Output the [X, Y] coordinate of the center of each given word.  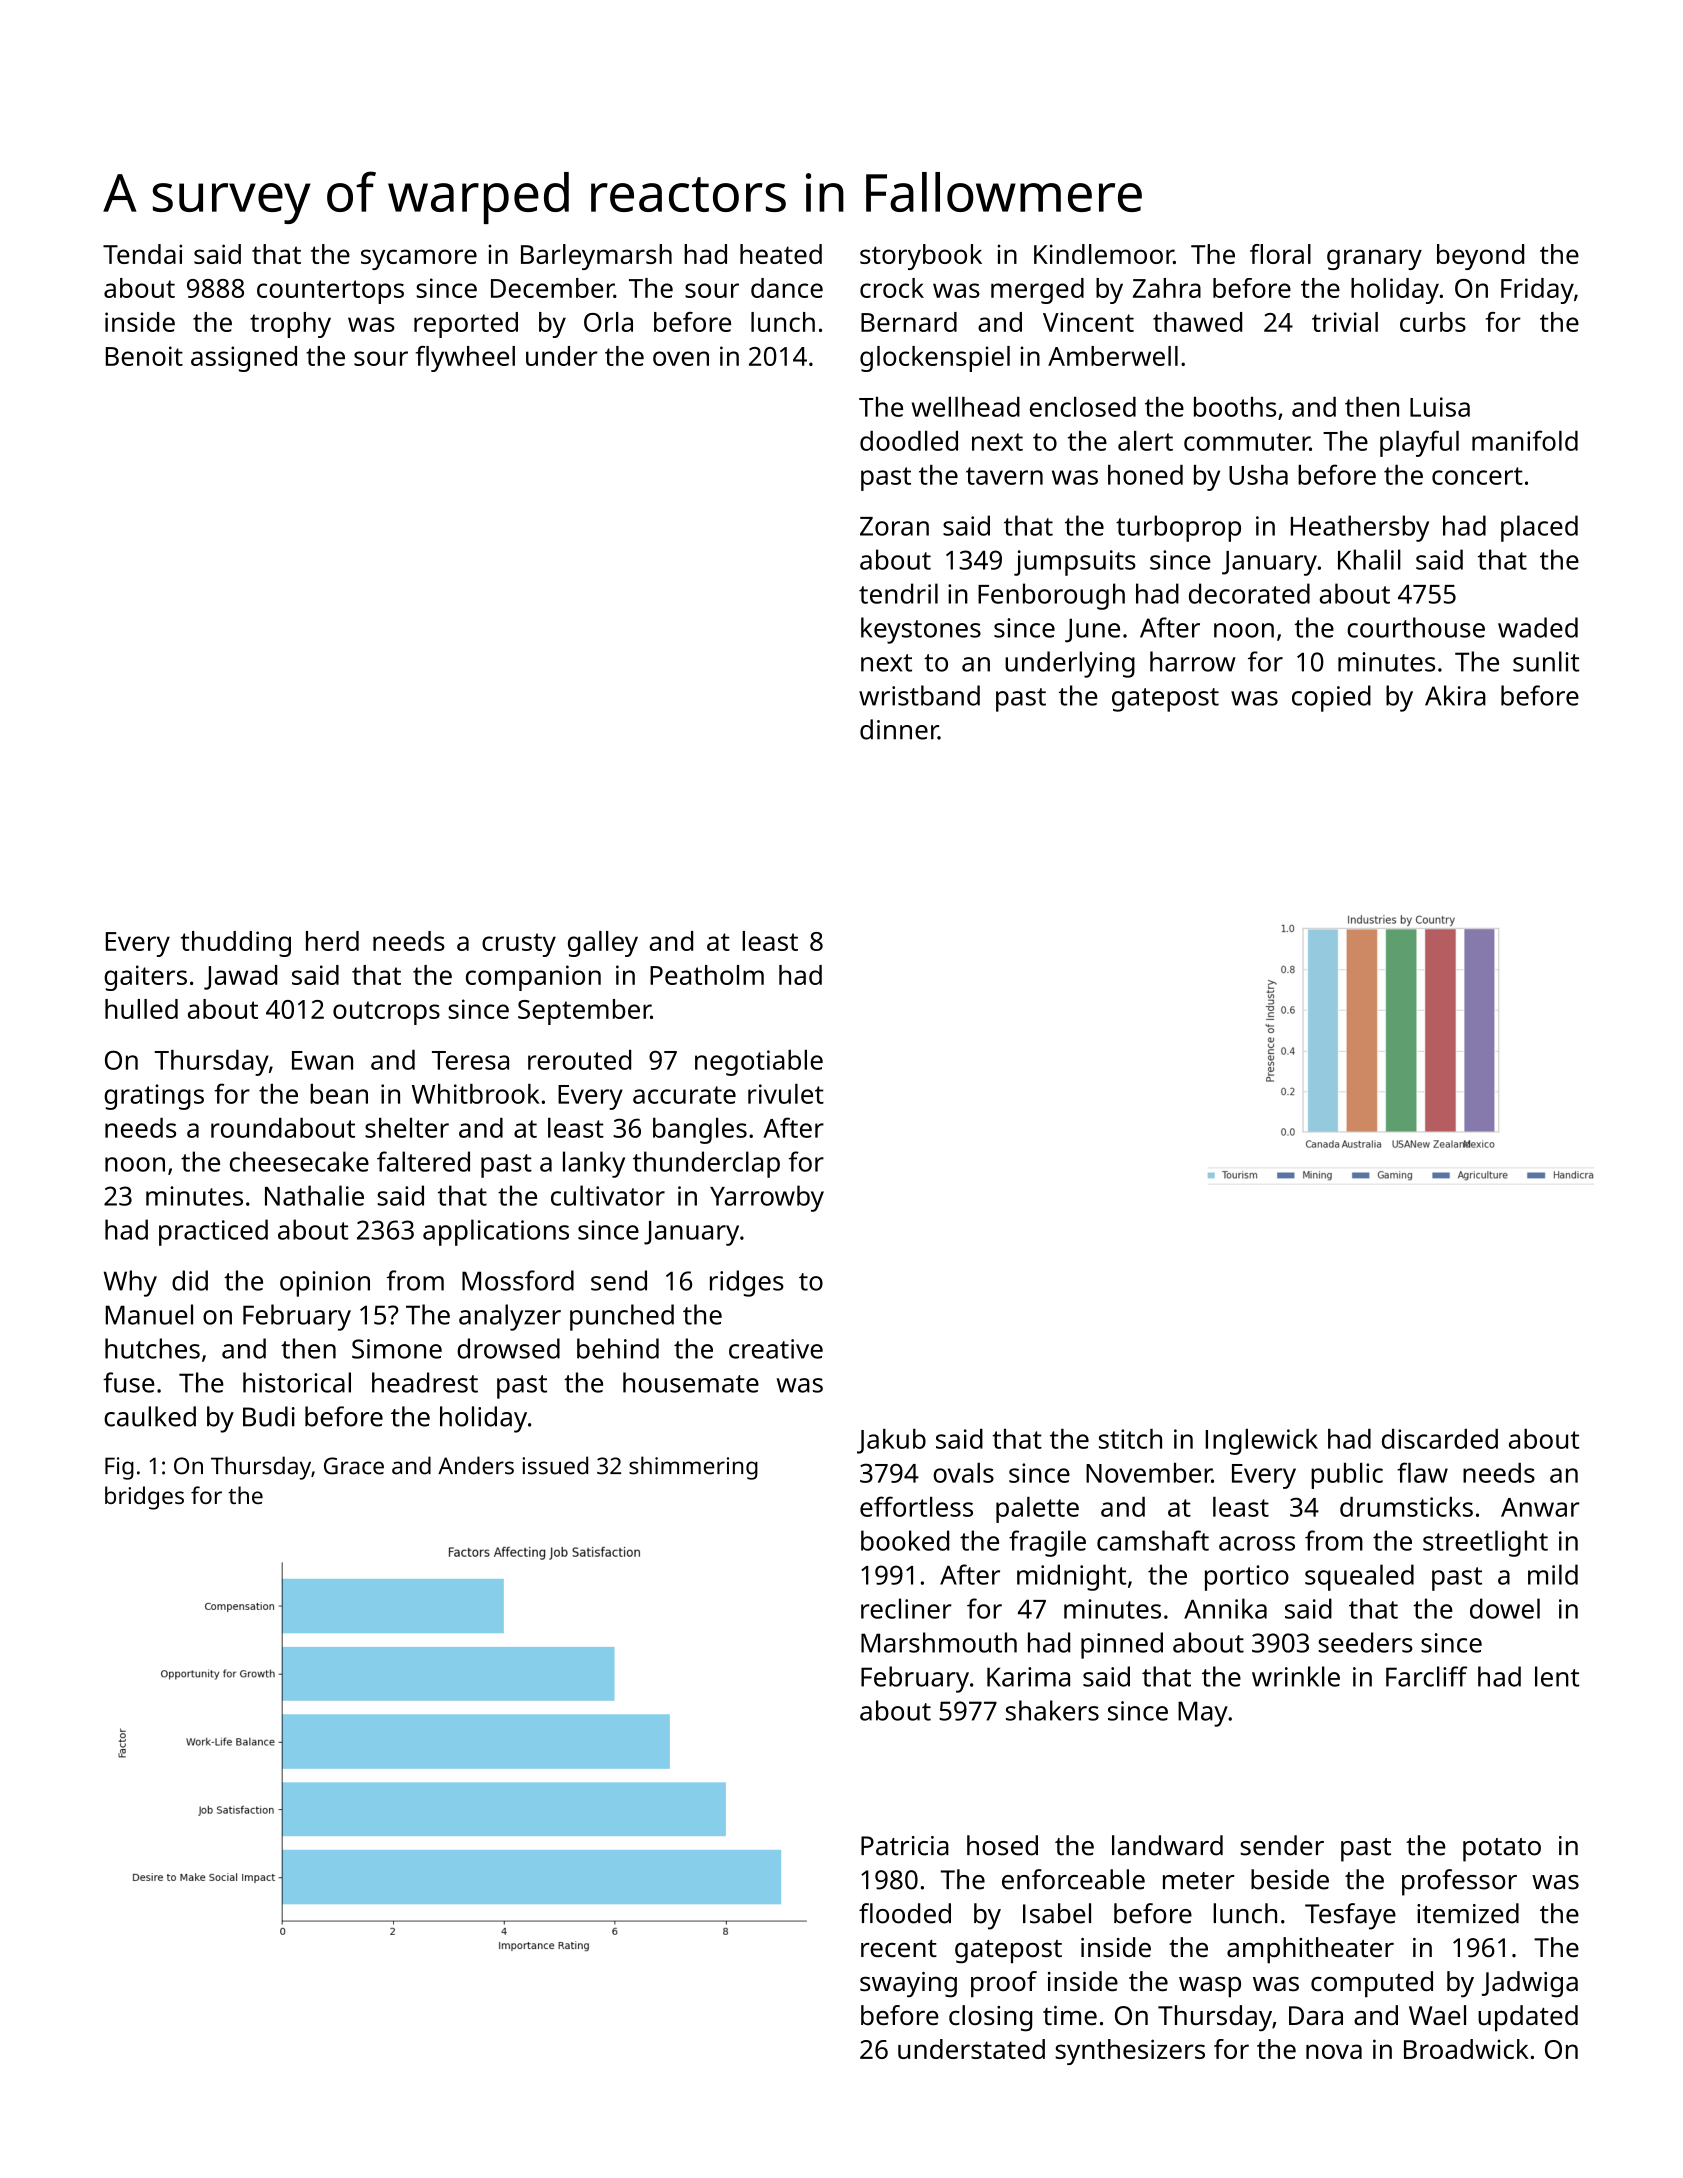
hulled [141, 1009]
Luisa [1440, 407]
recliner [906, 1608]
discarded [1440, 1439]
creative [776, 1349]
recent [899, 1948]
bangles [700, 1131]
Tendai [142, 254]
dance [787, 288]
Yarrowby [767, 1198]
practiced [213, 1232]
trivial [1345, 322]
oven [681, 358]
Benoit [144, 356]
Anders [476, 1465]
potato [1502, 1850]
